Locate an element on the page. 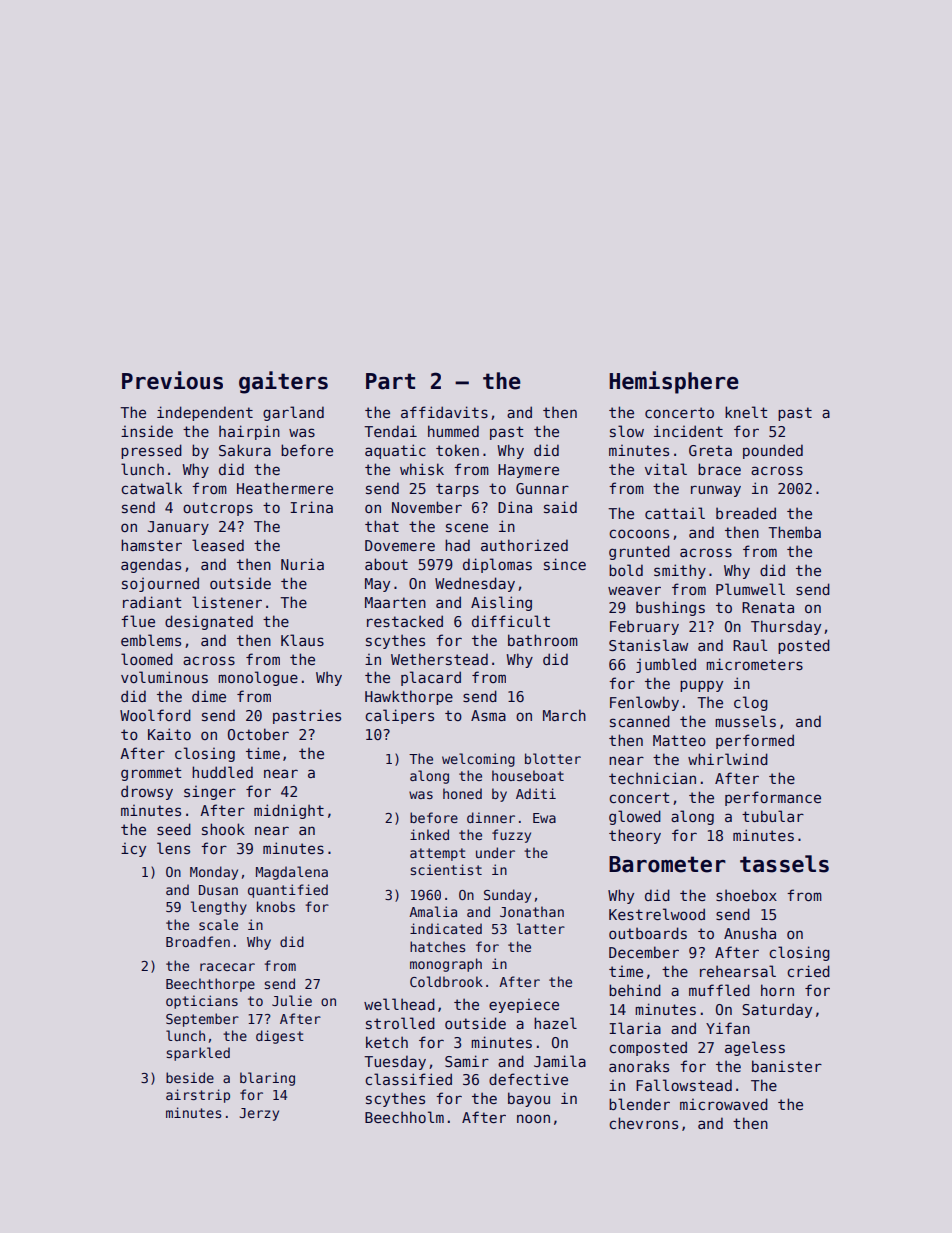  affidavits is located at coordinates (444, 412).
